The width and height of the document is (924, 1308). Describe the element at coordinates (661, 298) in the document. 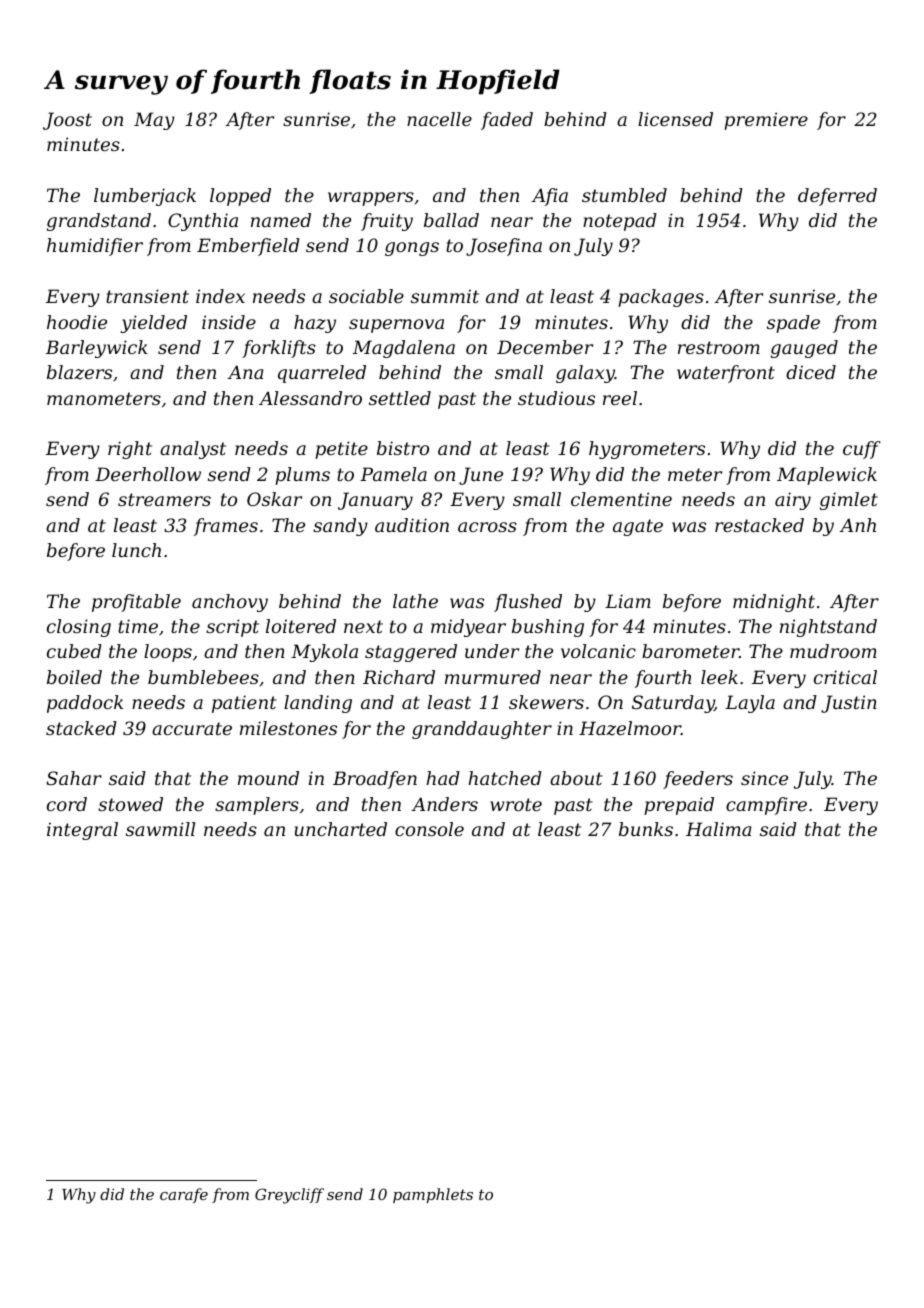

I see `packages` at that location.
